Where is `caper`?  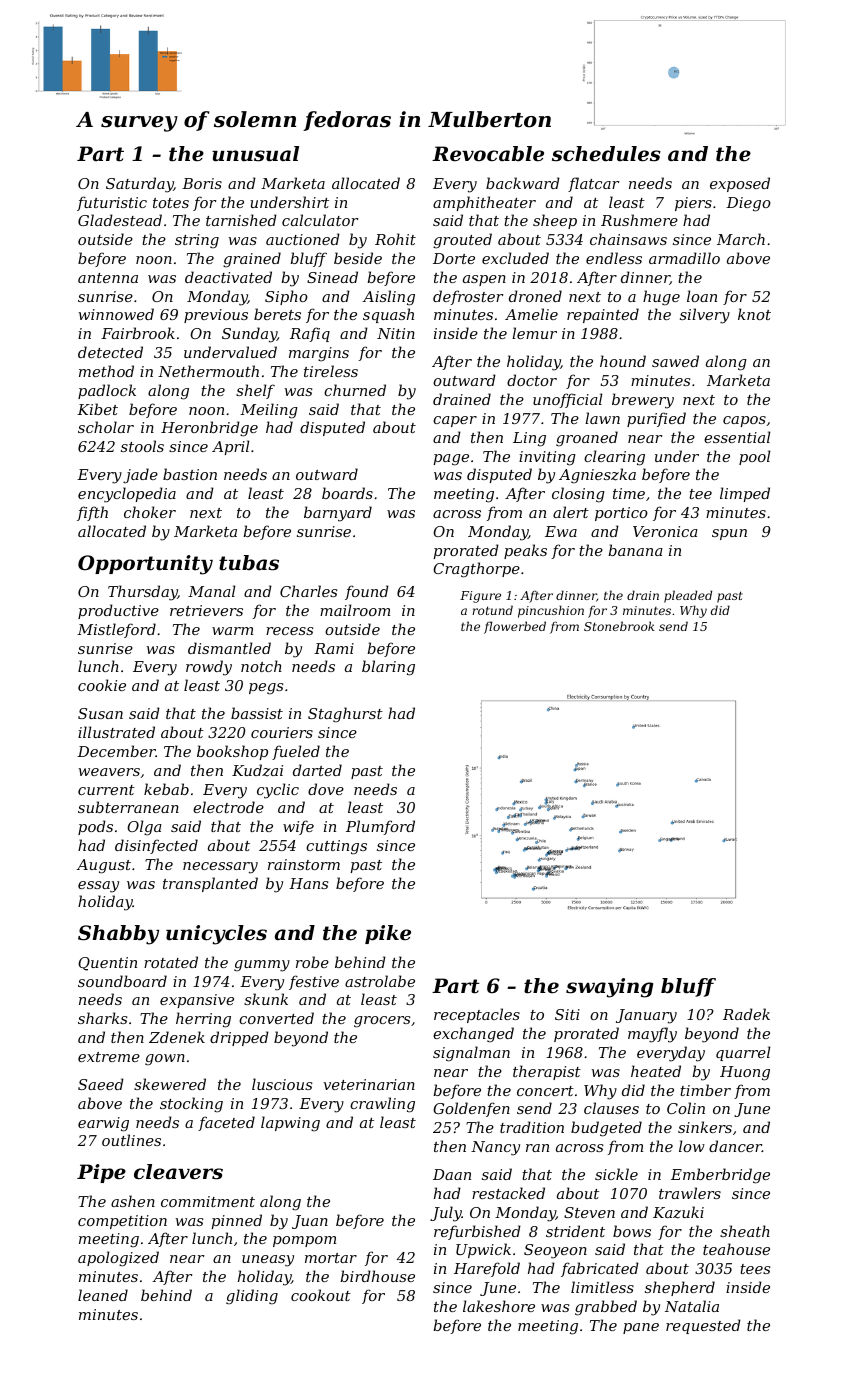 caper is located at coordinates (455, 421).
